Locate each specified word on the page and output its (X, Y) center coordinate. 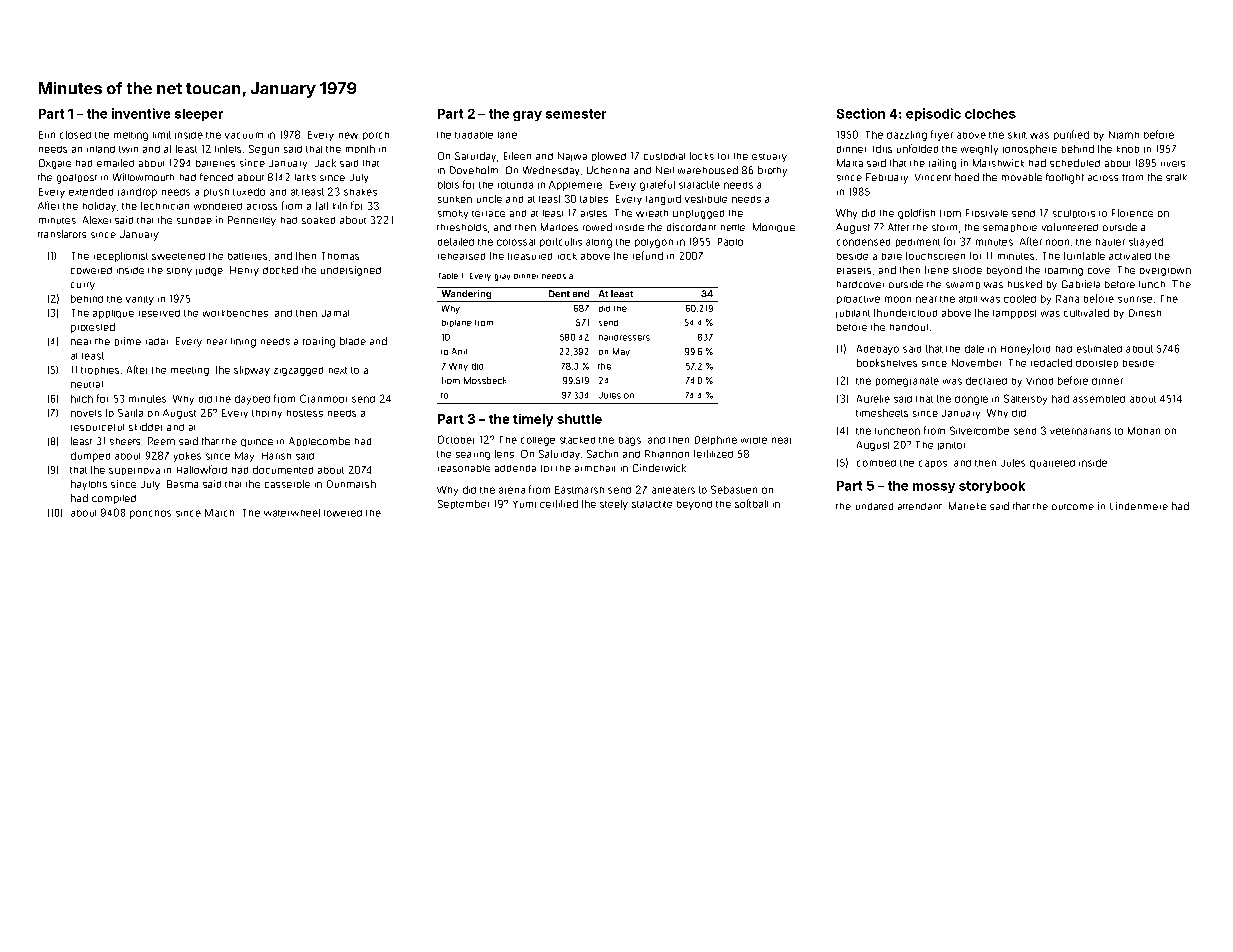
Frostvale (987, 213)
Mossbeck (485, 380)
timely (533, 420)
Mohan (1144, 431)
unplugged (698, 214)
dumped (90, 457)
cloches (990, 114)
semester (576, 114)
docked (280, 270)
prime (128, 341)
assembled (1099, 399)
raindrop (137, 193)
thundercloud (905, 313)
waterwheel (292, 513)
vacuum (244, 135)
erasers (854, 271)
